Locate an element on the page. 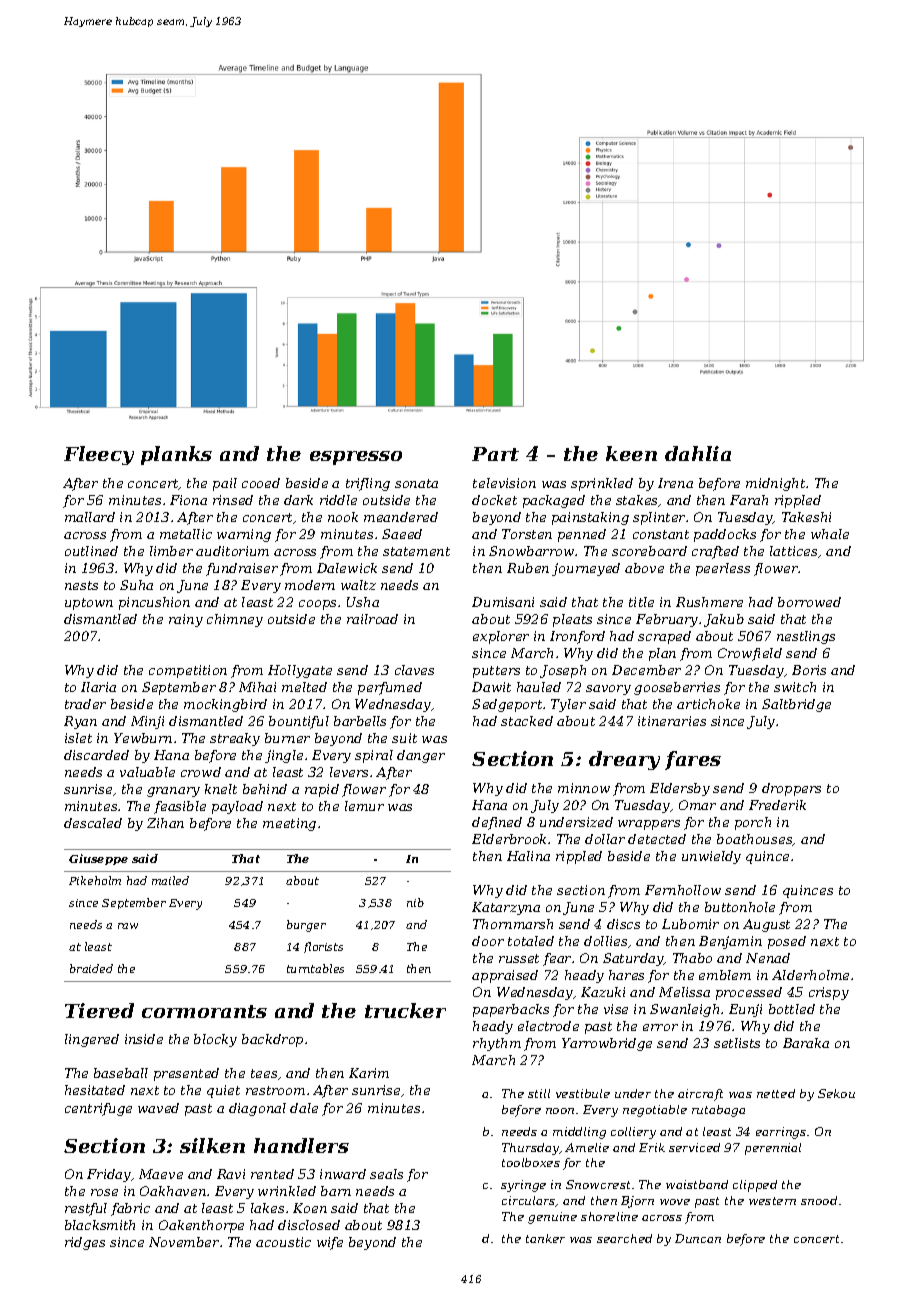 The image size is (924, 1308). Fleecy is located at coordinates (99, 455).
